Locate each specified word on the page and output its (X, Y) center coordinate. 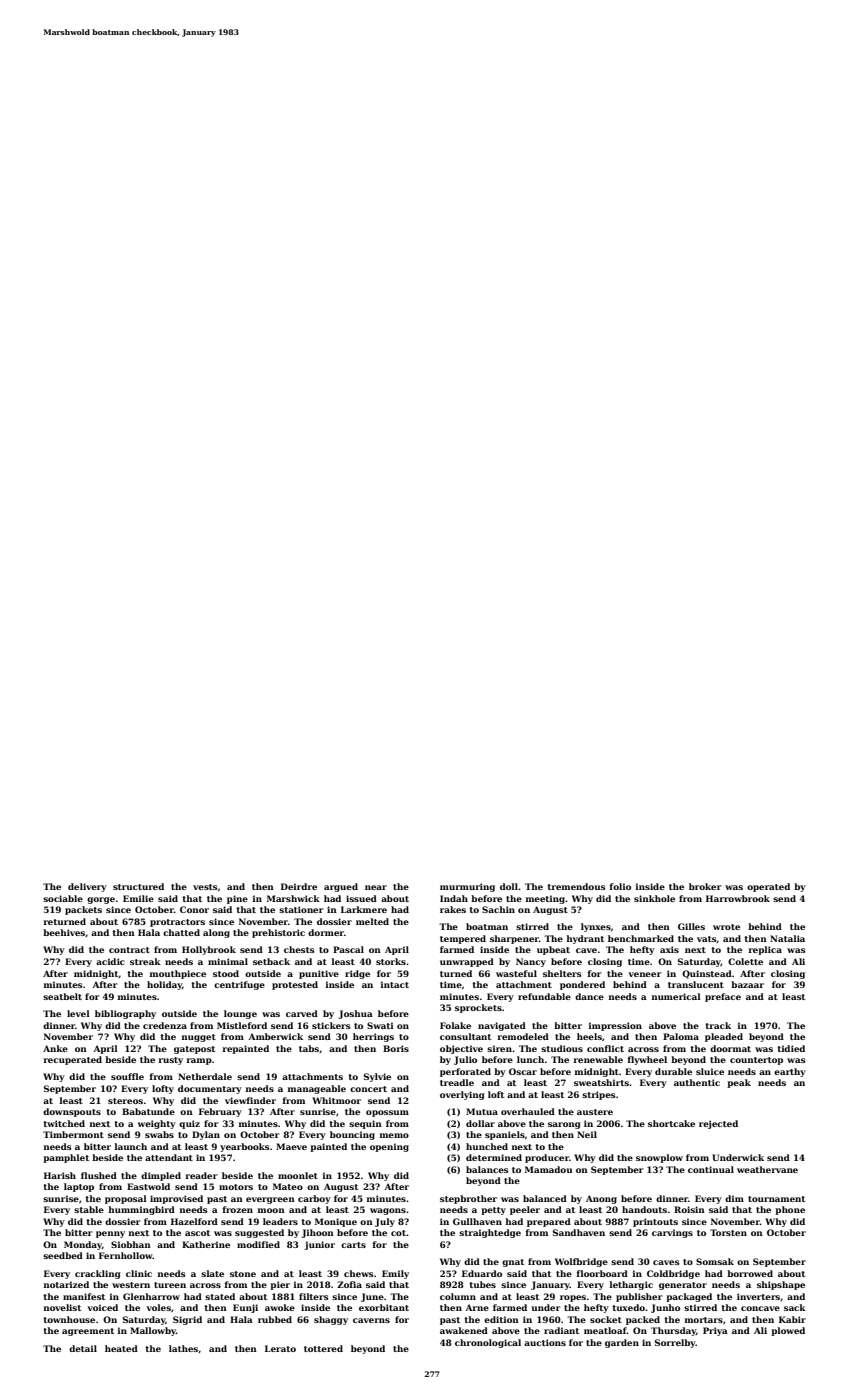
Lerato (280, 1348)
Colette (745, 961)
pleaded (724, 1037)
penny (110, 1234)
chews (359, 1273)
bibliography (125, 1014)
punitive (319, 974)
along (216, 933)
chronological (488, 1343)
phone (790, 1210)
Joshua (356, 1014)
